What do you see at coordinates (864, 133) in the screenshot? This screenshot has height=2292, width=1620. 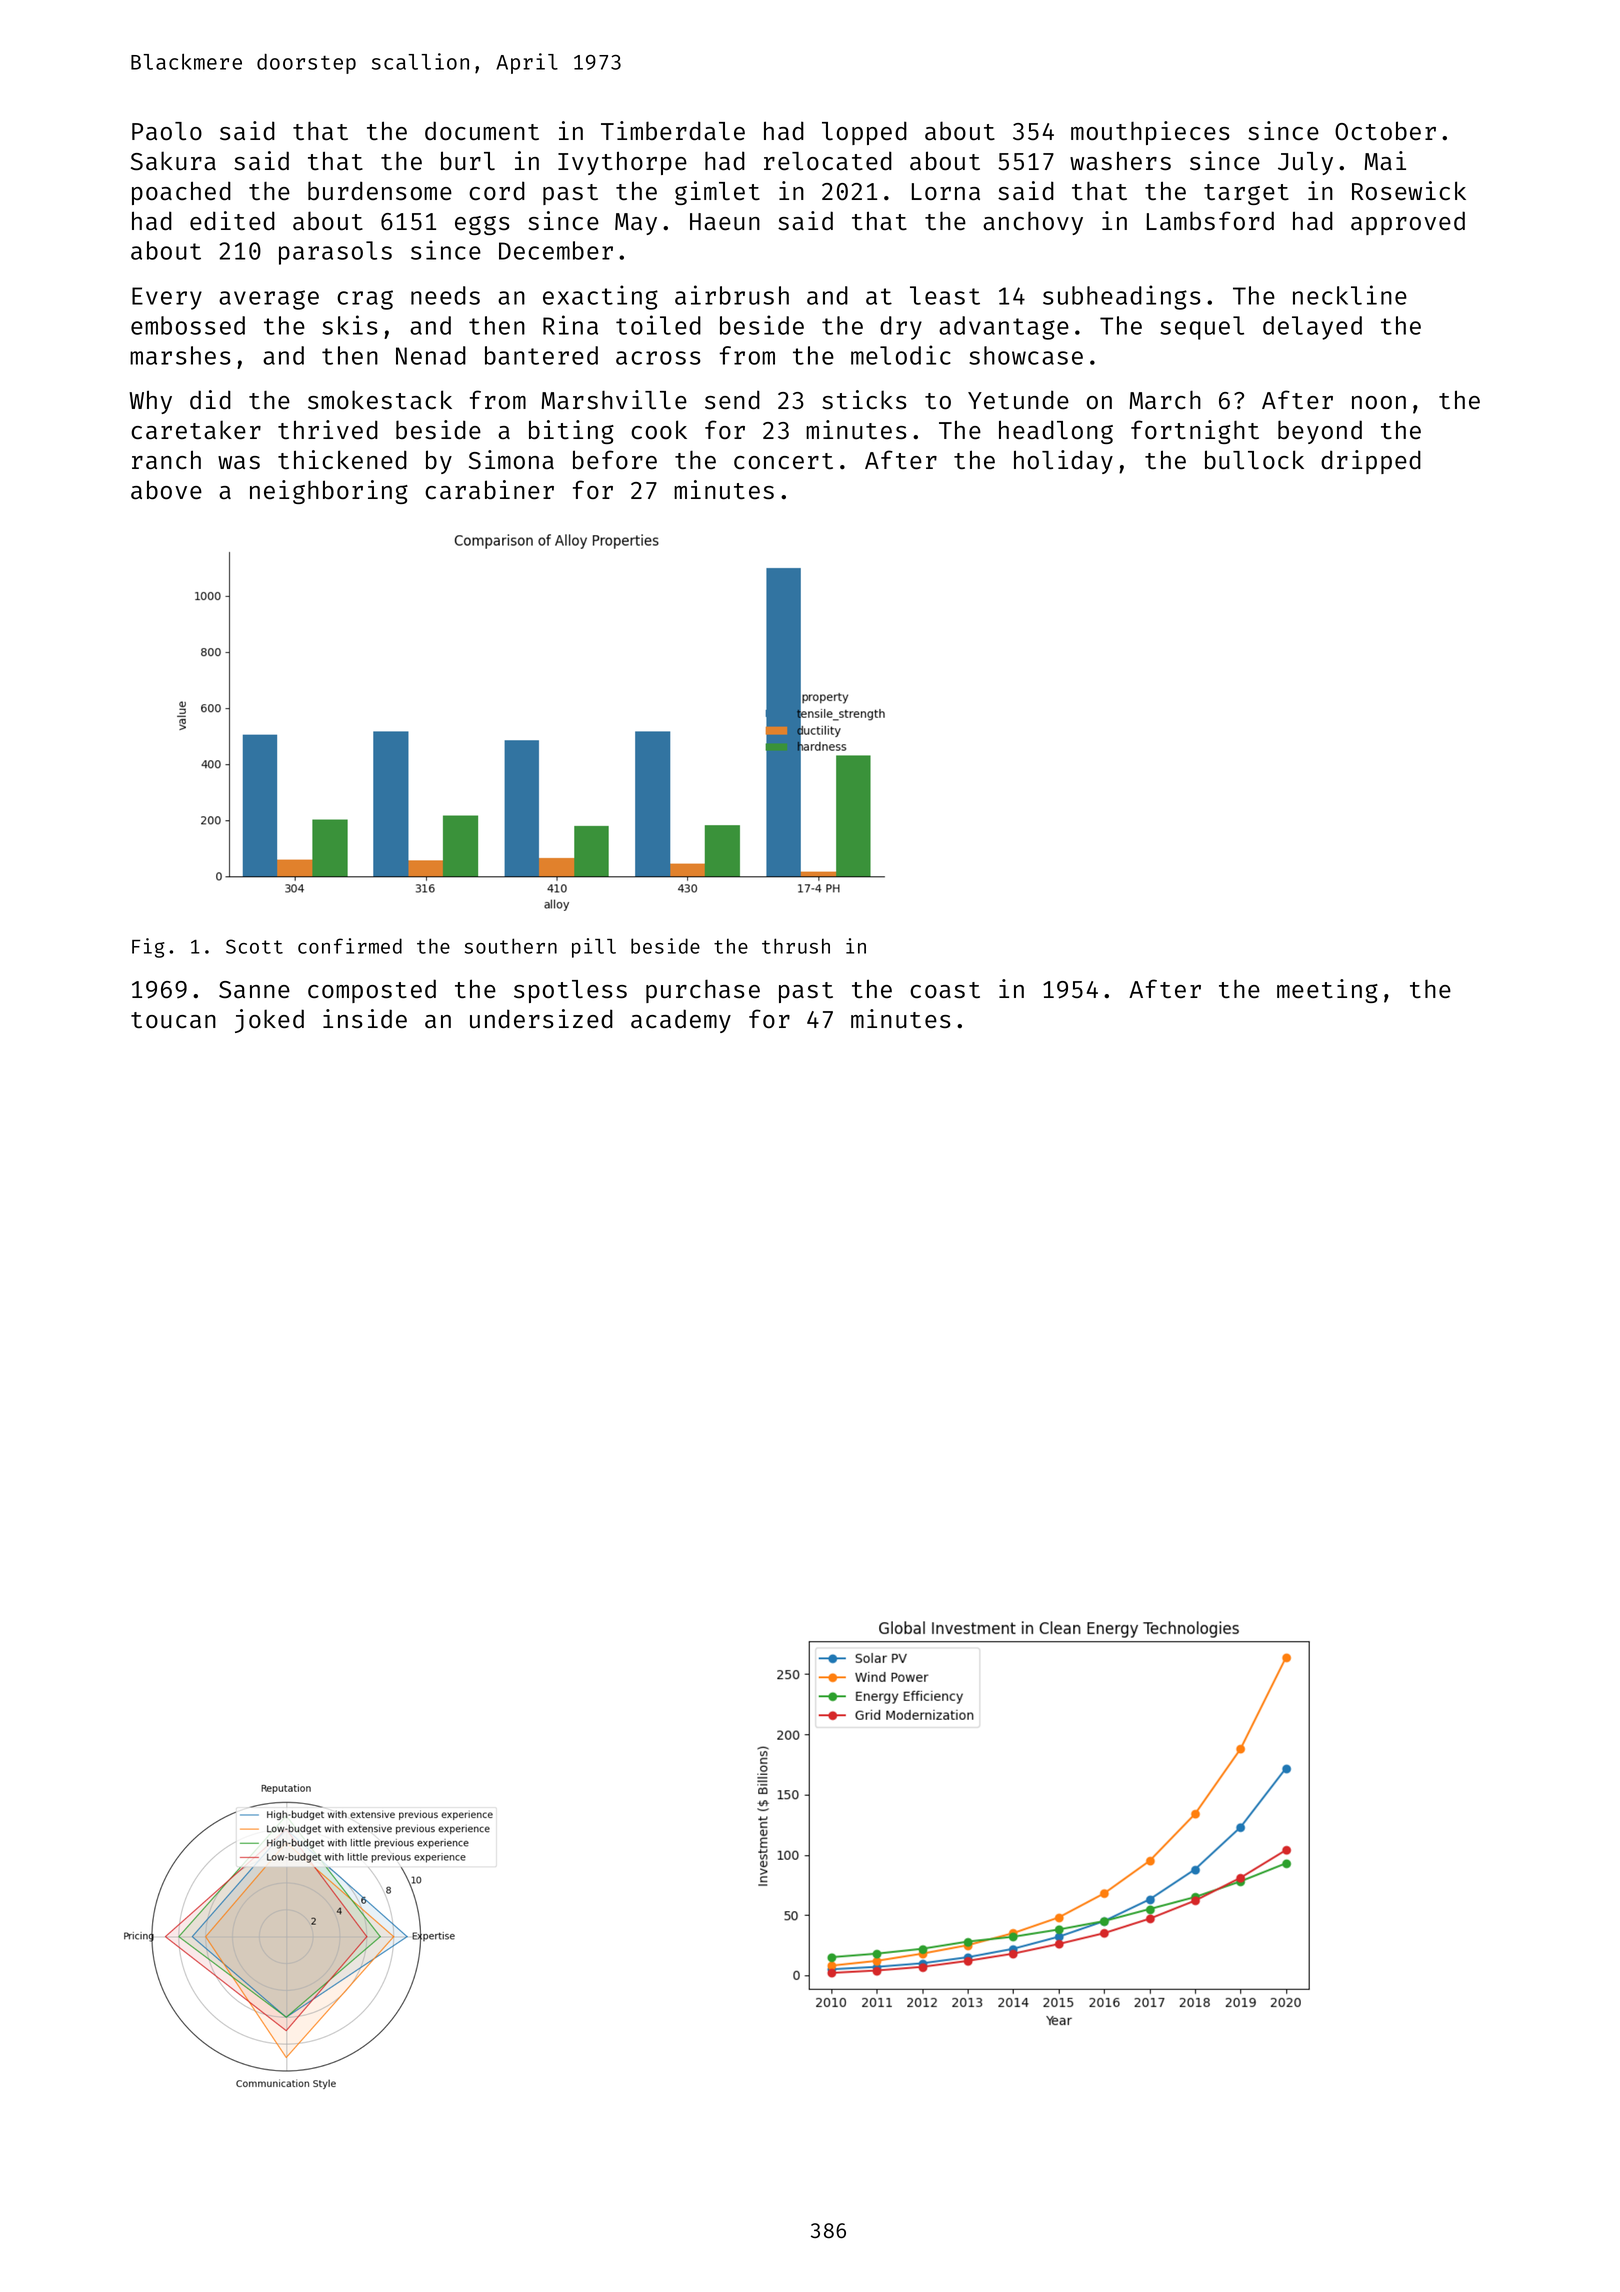 I see `lopped` at bounding box center [864, 133].
